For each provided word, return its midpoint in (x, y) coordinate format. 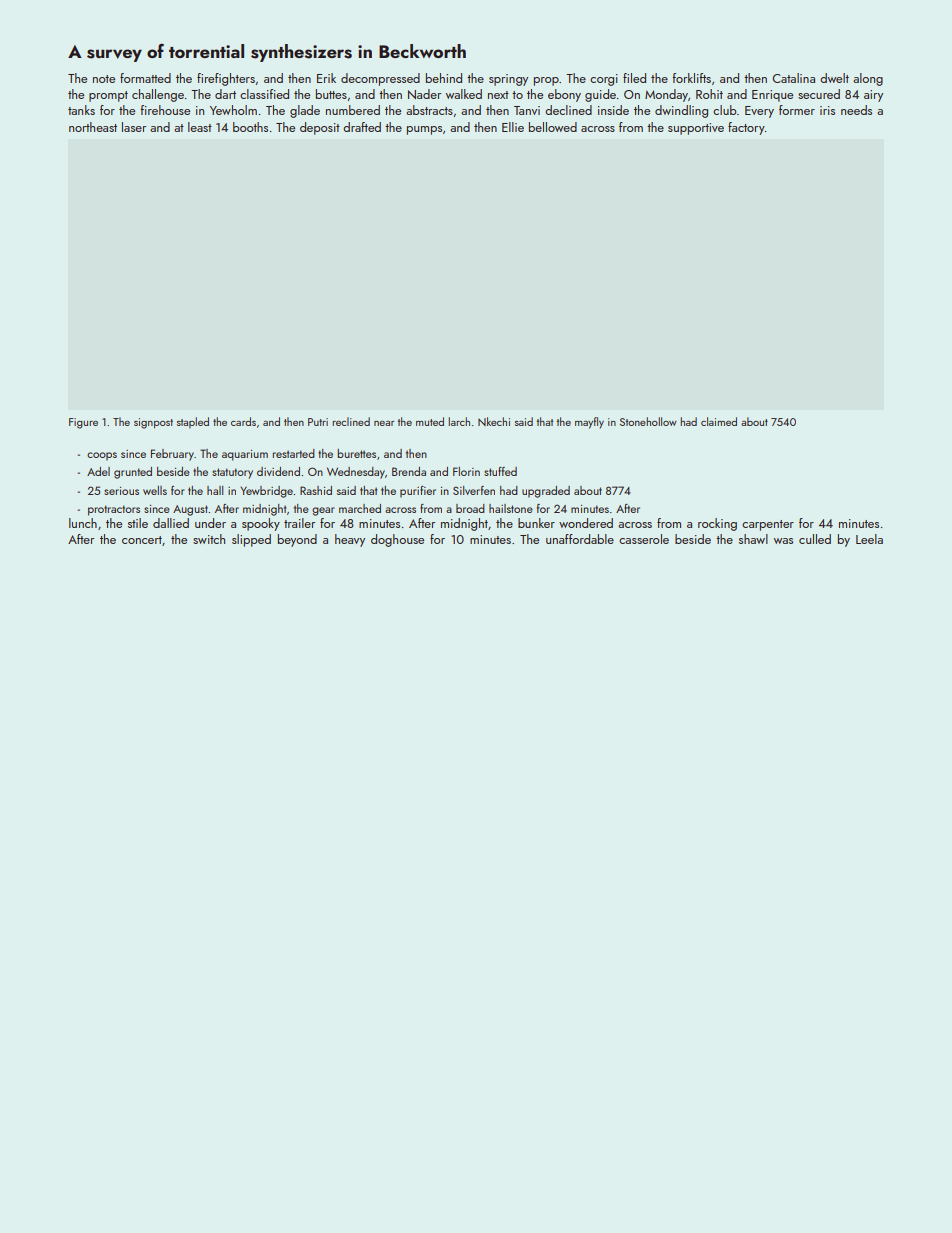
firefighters (226, 79)
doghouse (397, 540)
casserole (644, 539)
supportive (696, 129)
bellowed (553, 127)
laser (134, 127)
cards (243, 421)
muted (430, 421)
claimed (719, 421)
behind (444, 78)
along (868, 79)
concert (142, 540)
